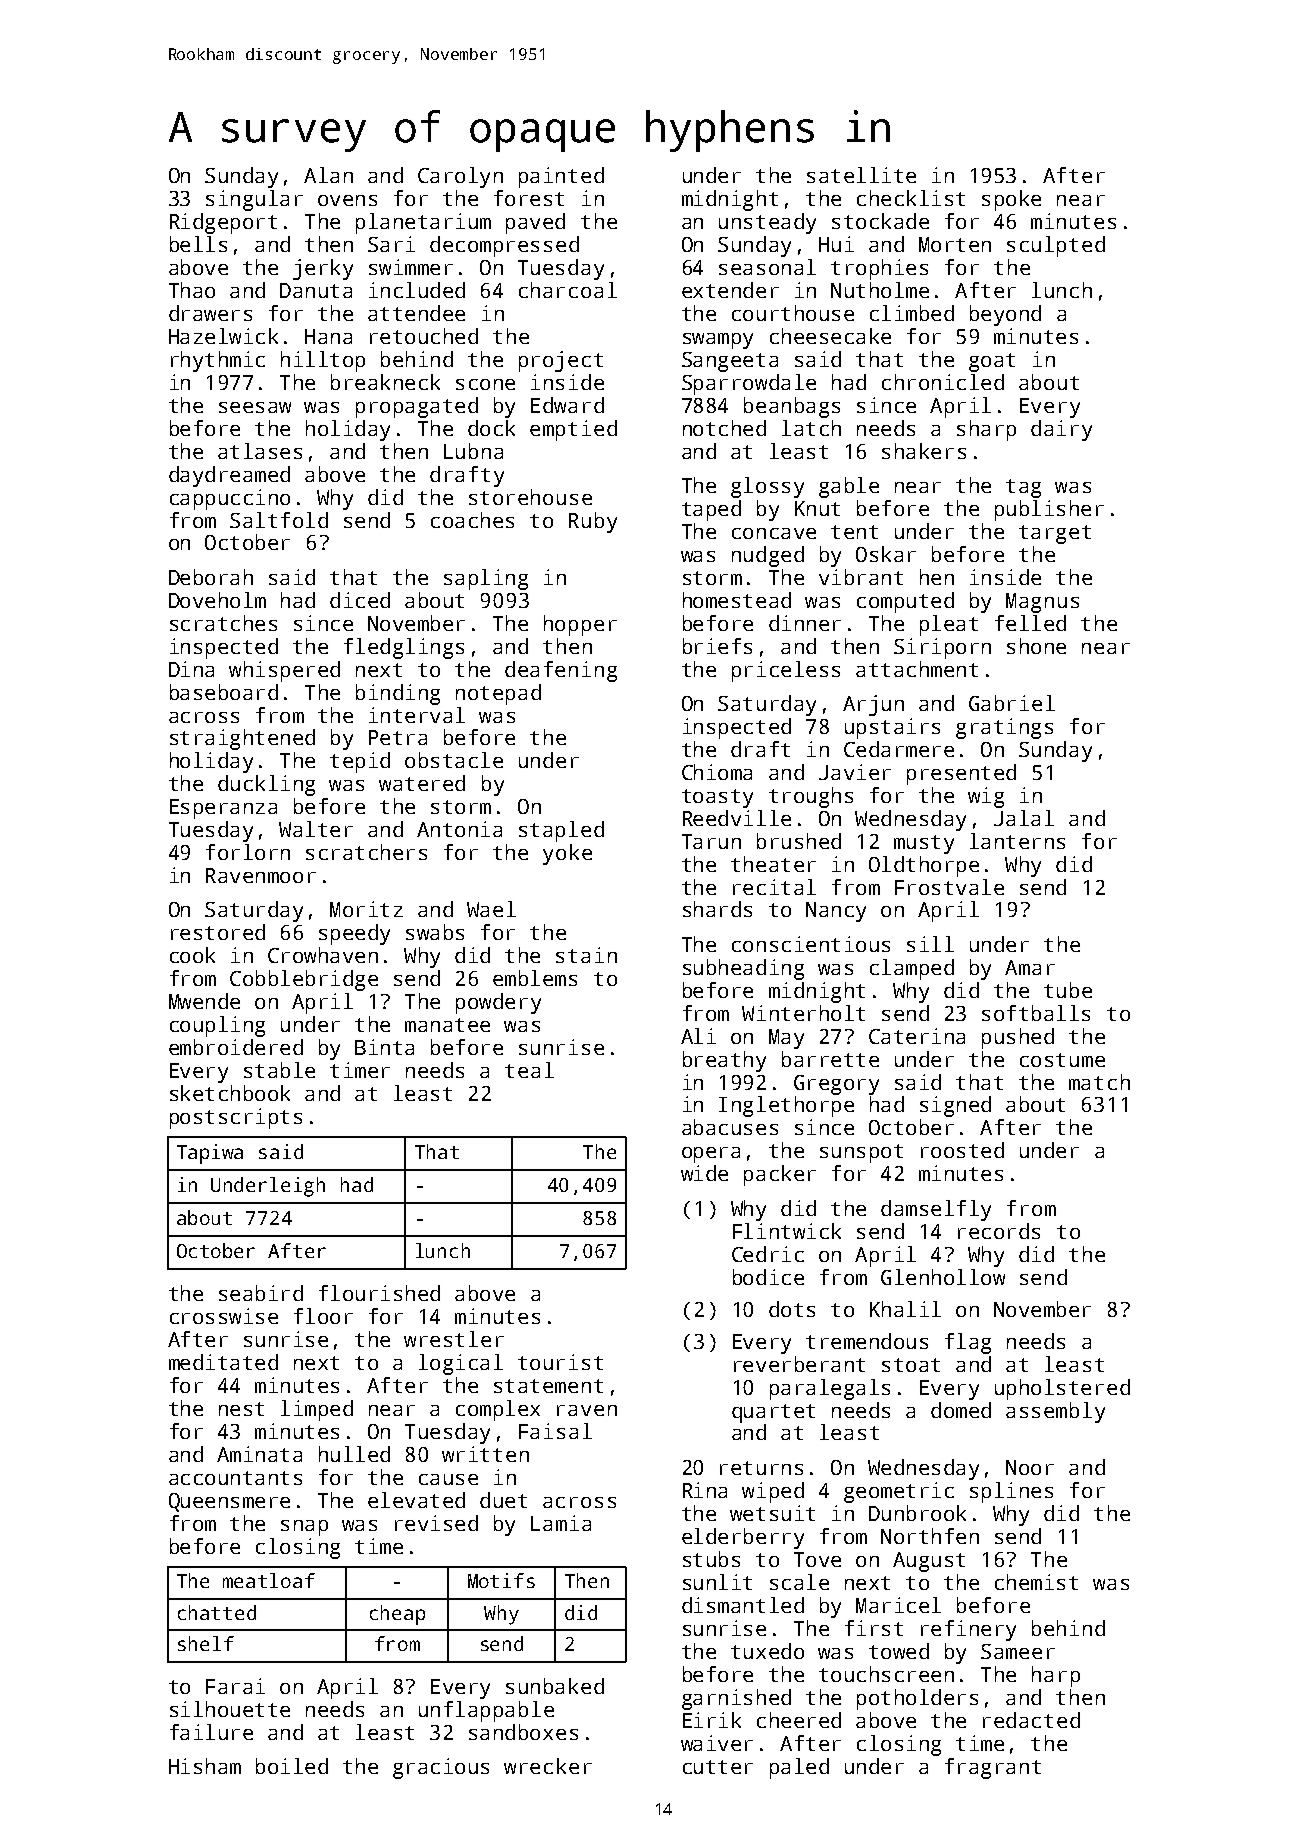 The width and height of the image is (1307, 1848). I want to click on spoke, so click(1011, 200).
